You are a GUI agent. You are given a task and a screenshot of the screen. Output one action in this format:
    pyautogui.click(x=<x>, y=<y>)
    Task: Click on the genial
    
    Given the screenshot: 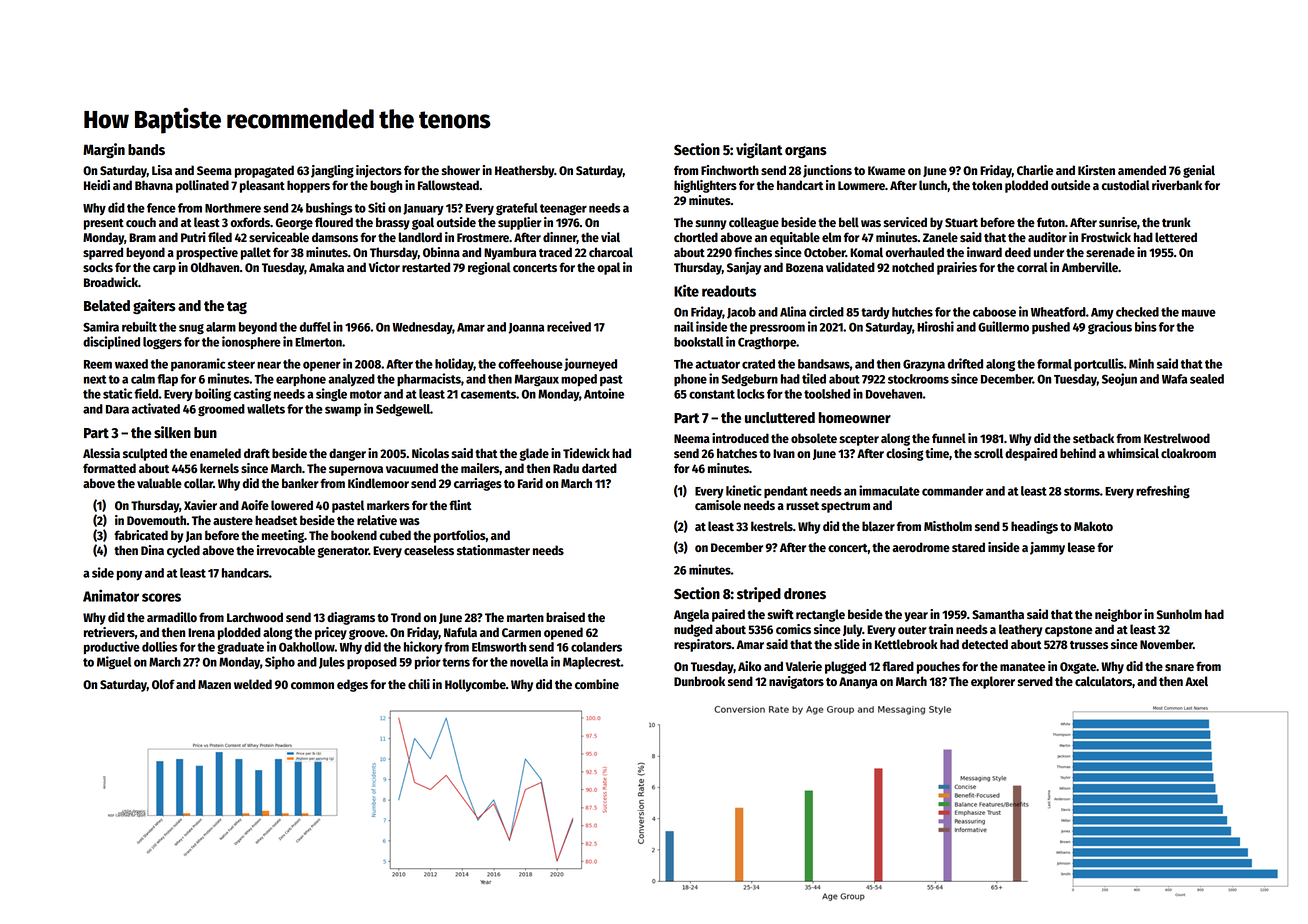 What is the action you would take?
    pyautogui.click(x=1199, y=171)
